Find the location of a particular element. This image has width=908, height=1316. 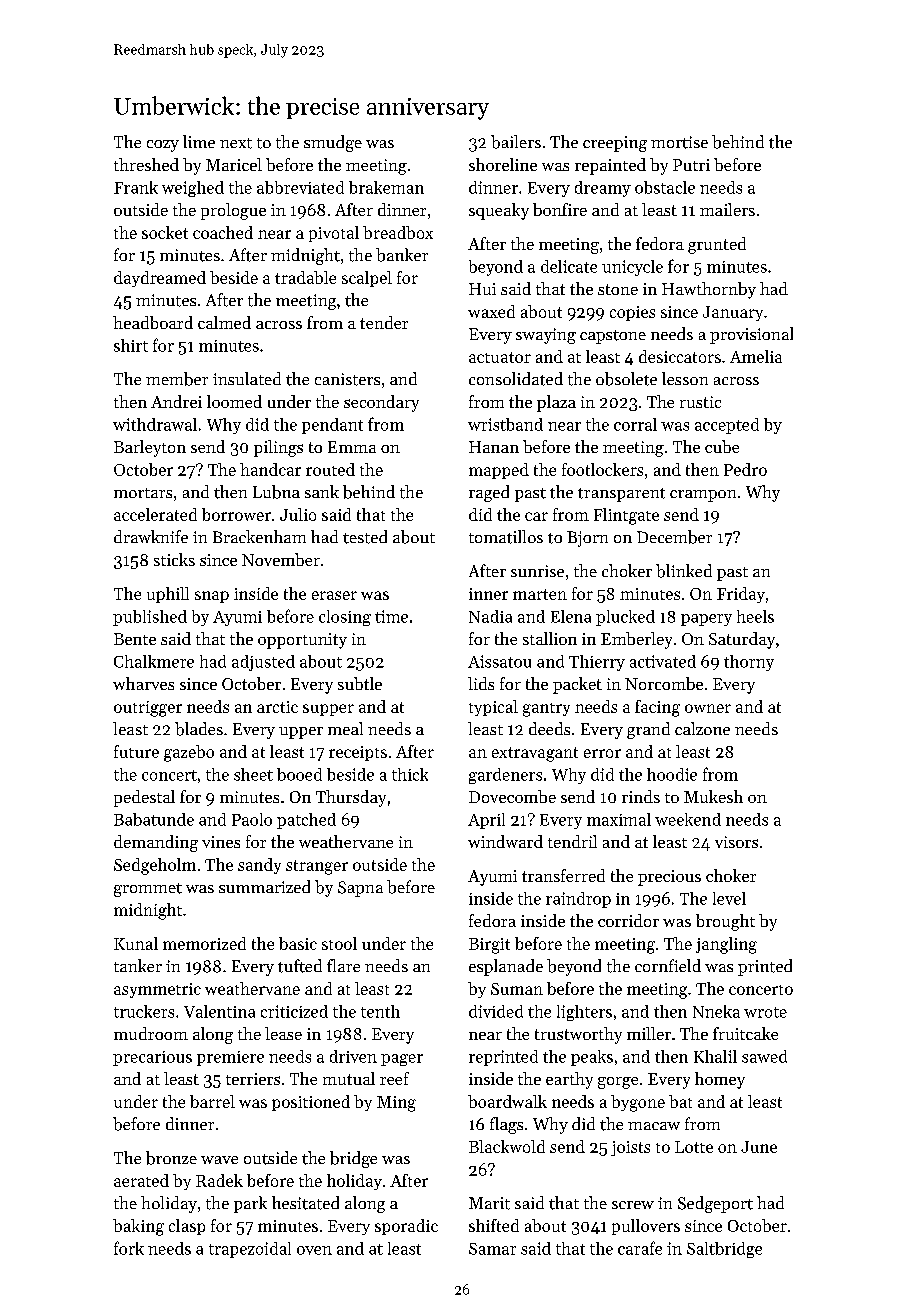

Aissatou is located at coordinates (499, 661).
